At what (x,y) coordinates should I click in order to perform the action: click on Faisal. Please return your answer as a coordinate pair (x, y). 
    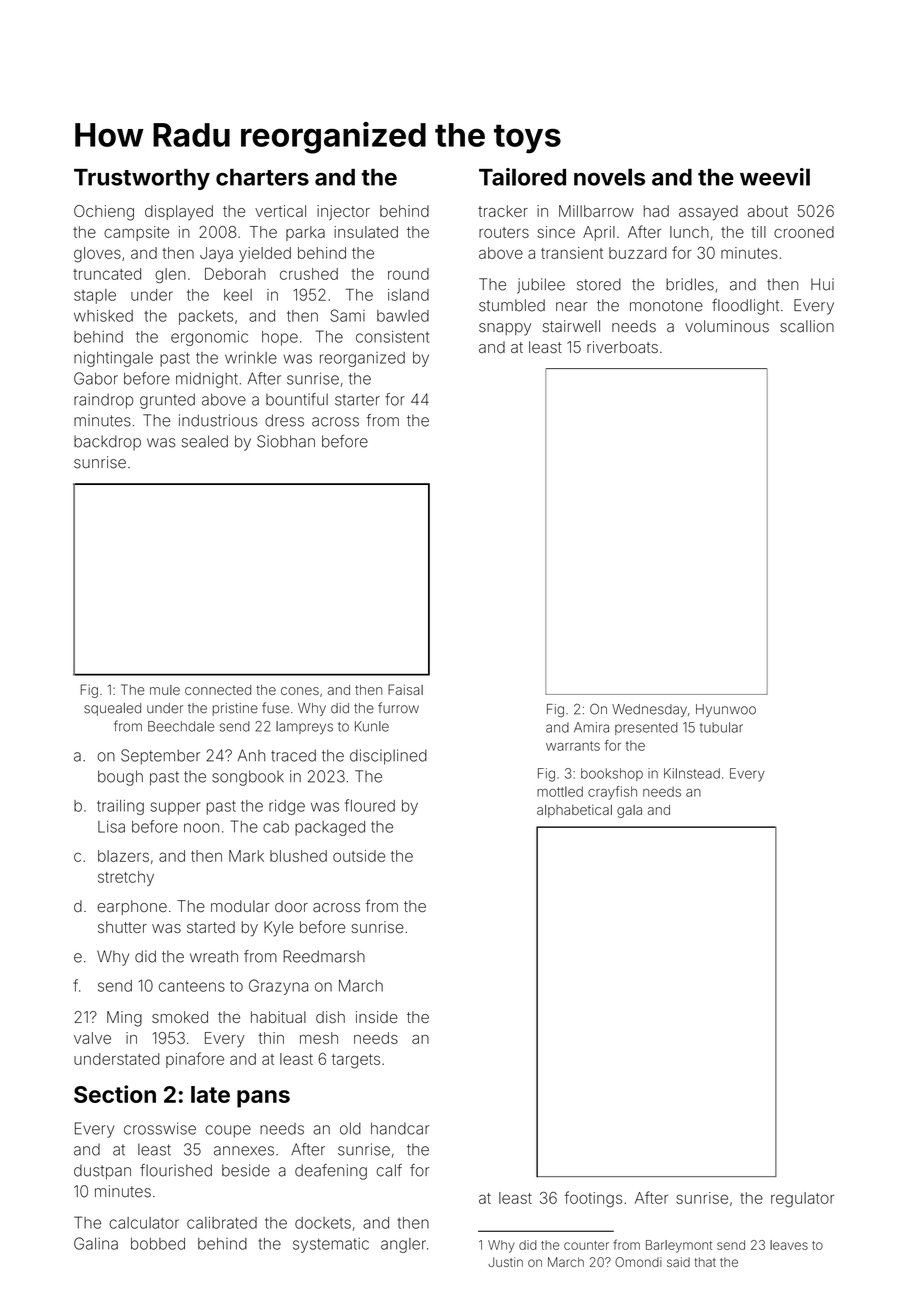
    Looking at the image, I should click on (405, 689).
